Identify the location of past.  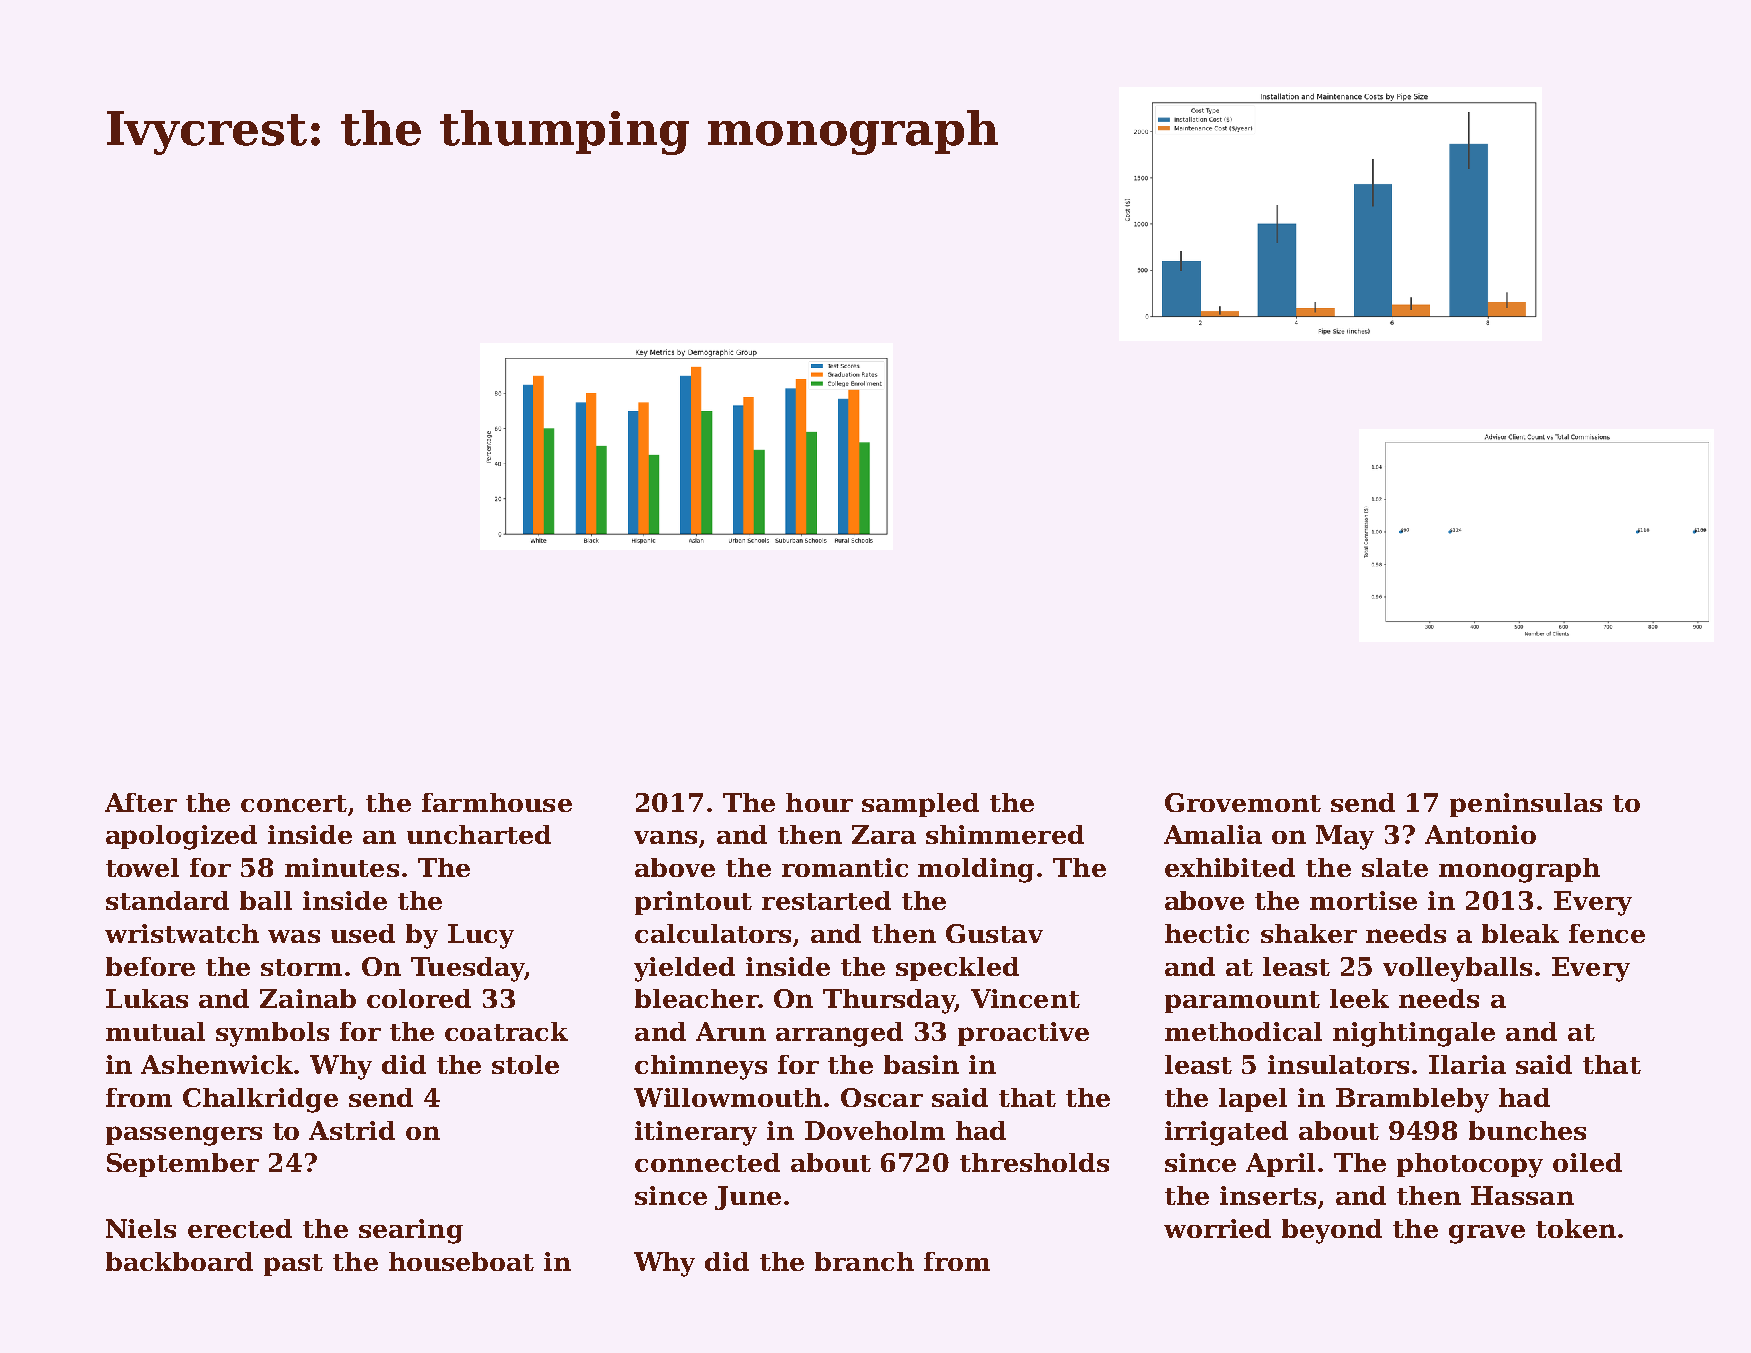
(293, 1265).
